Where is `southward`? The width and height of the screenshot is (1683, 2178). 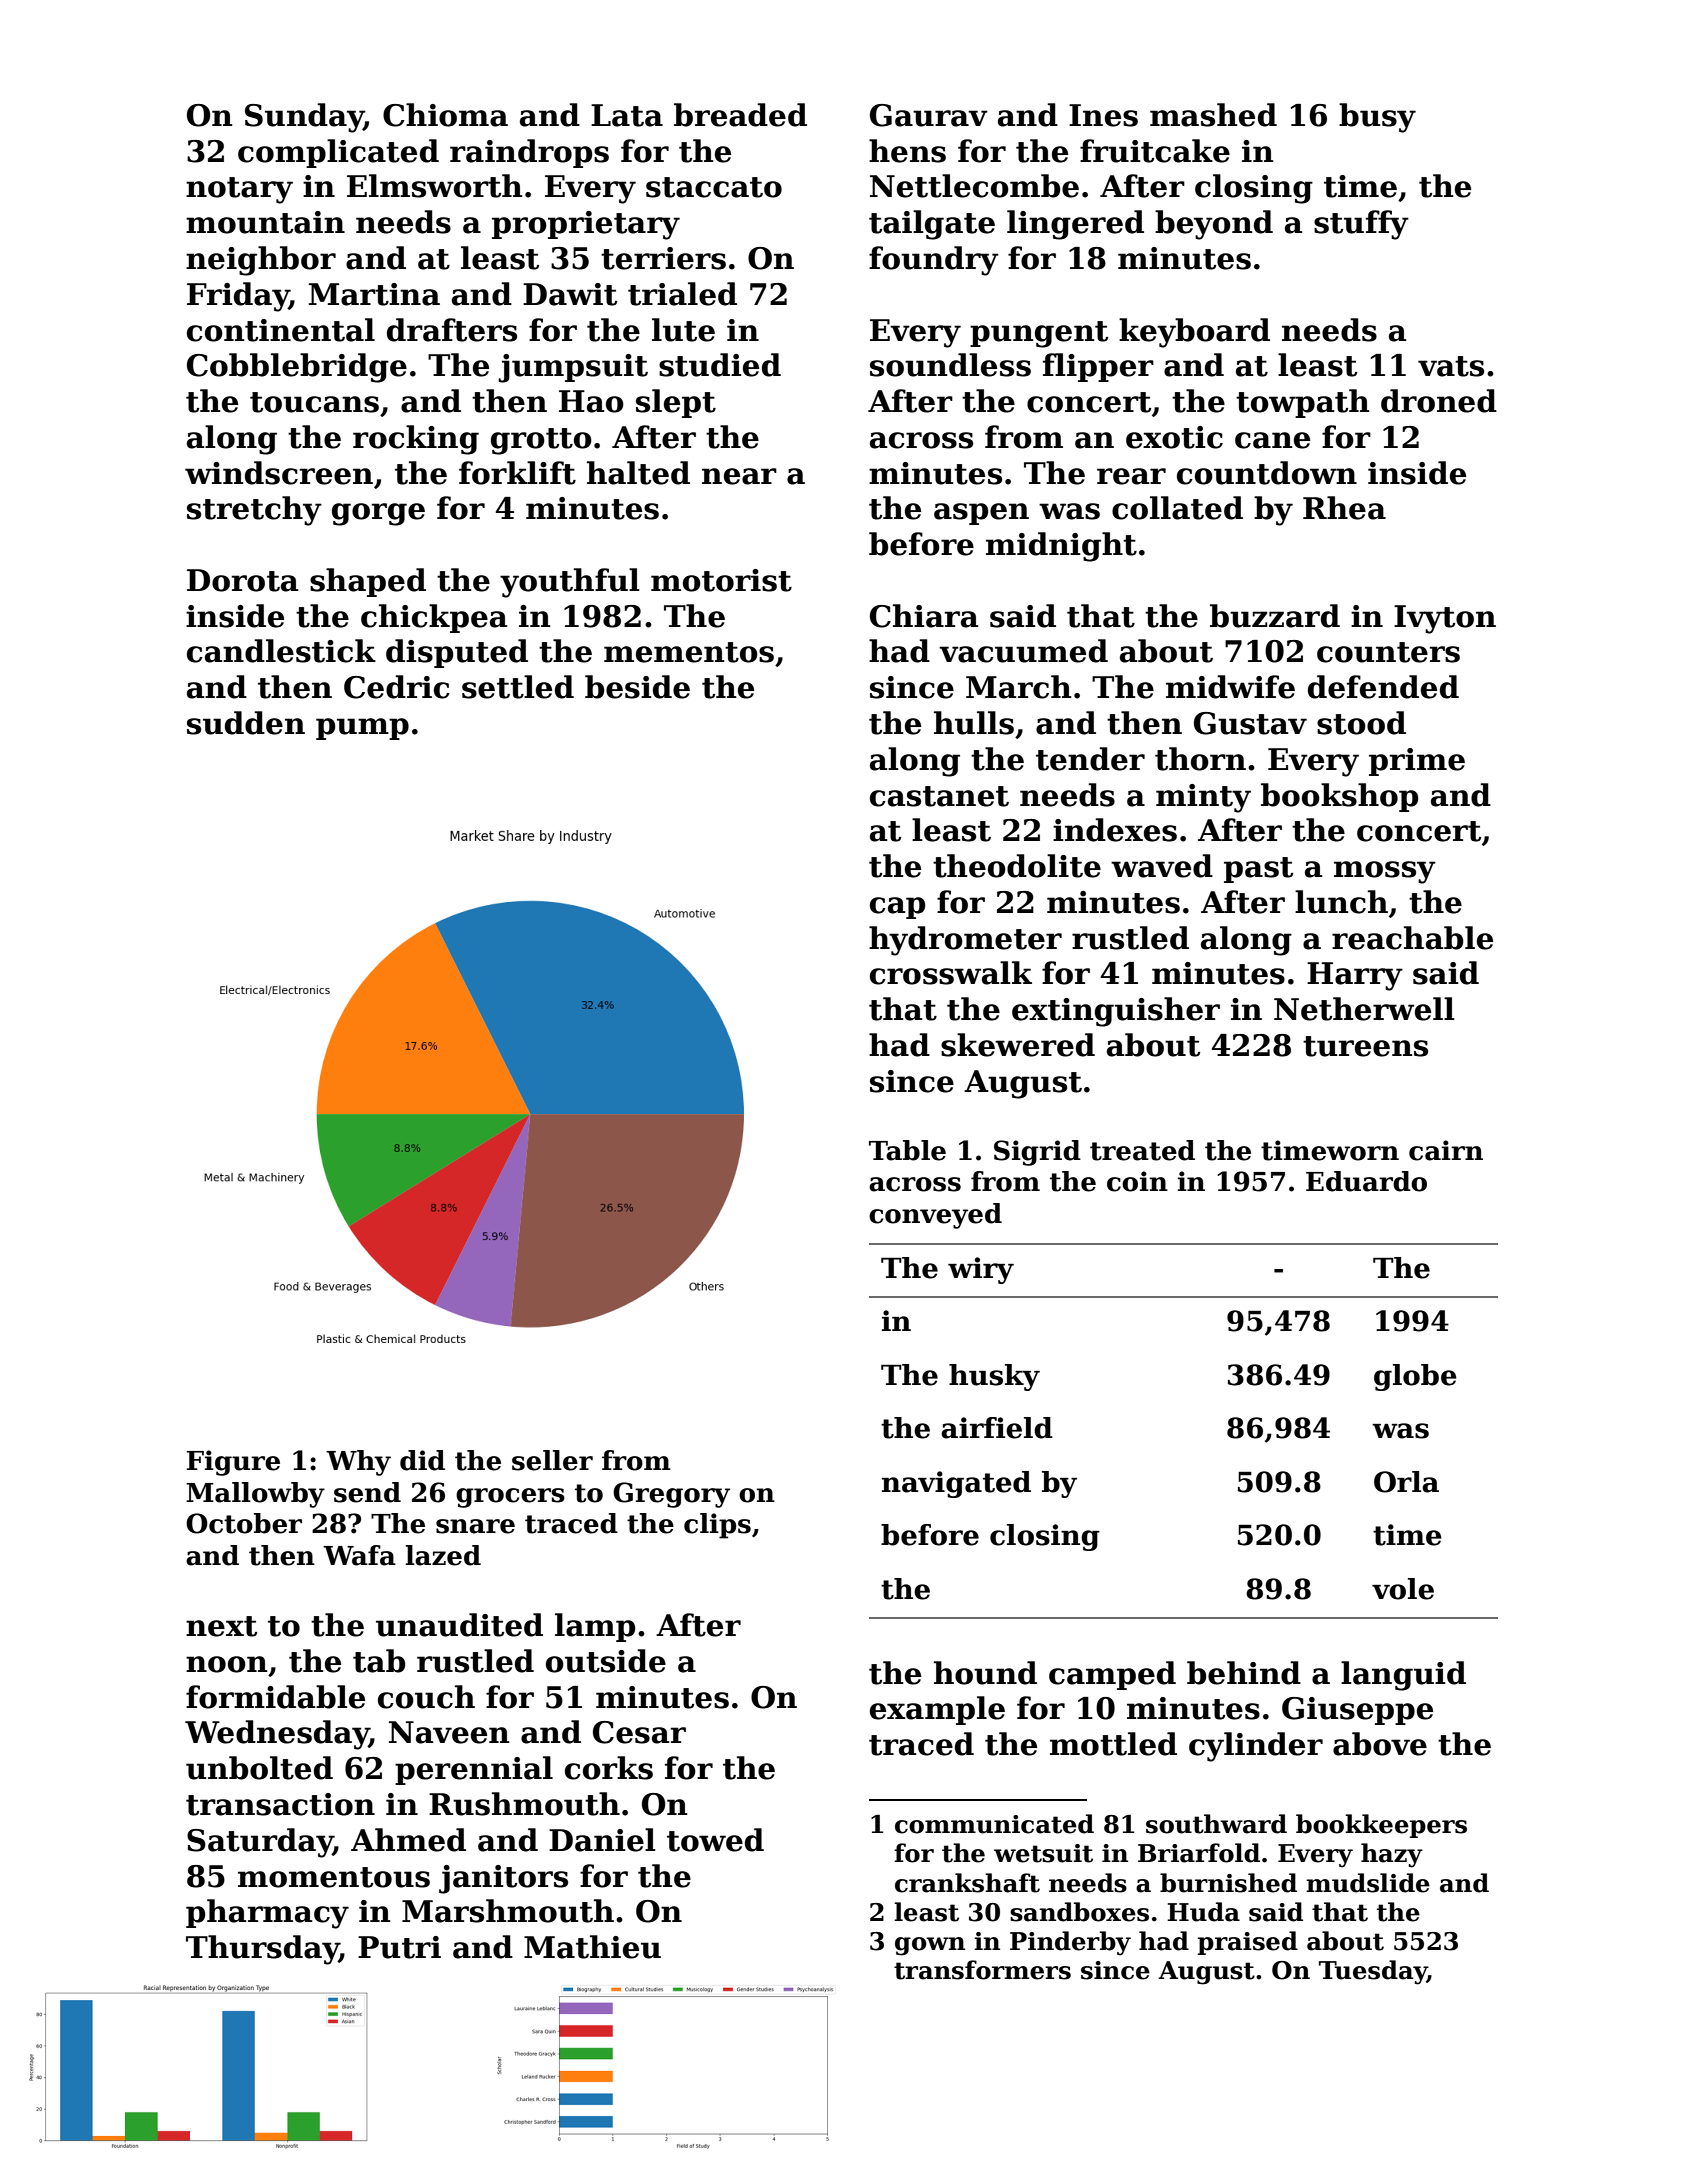 southward is located at coordinates (1216, 1824).
